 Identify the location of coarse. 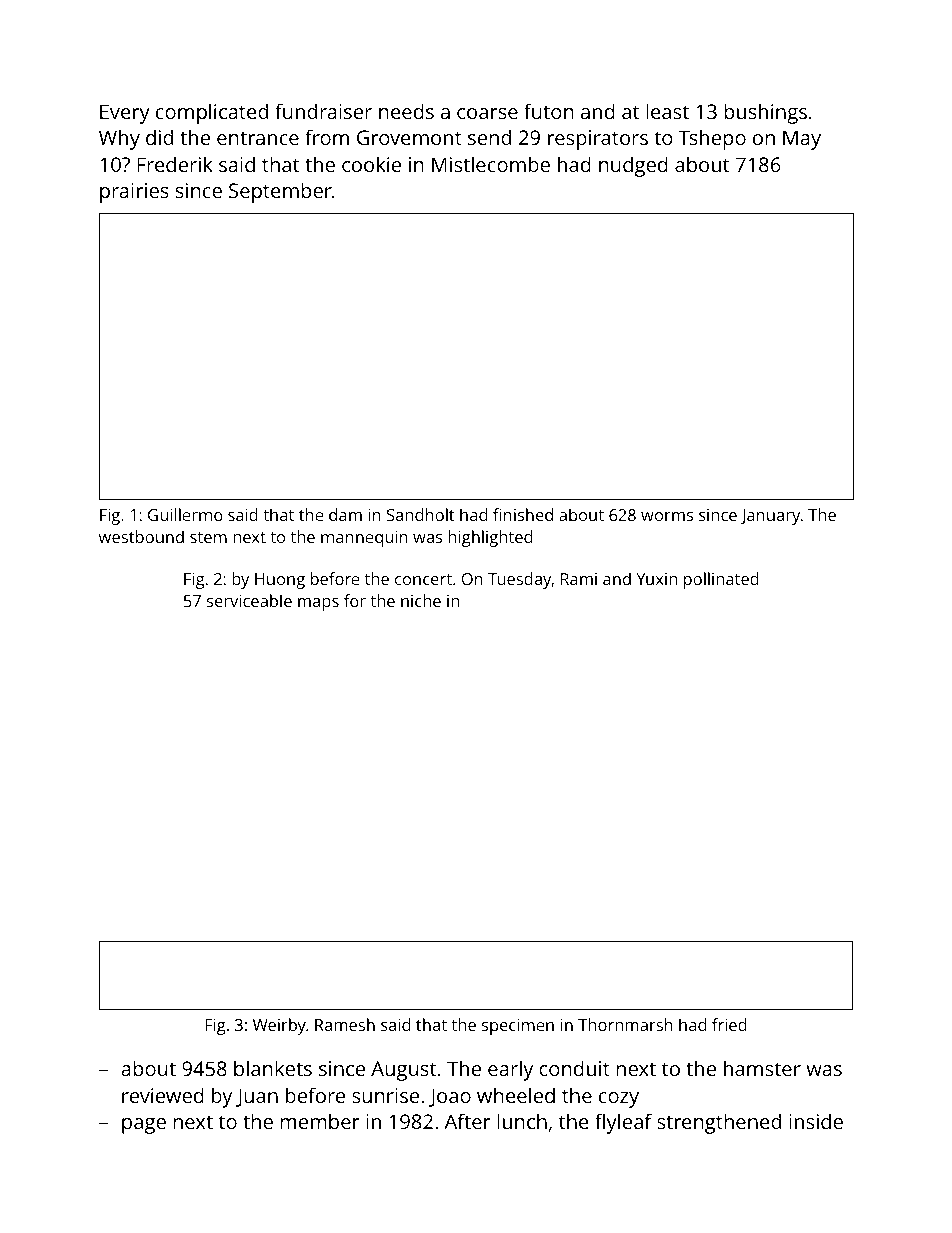
(487, 113).
